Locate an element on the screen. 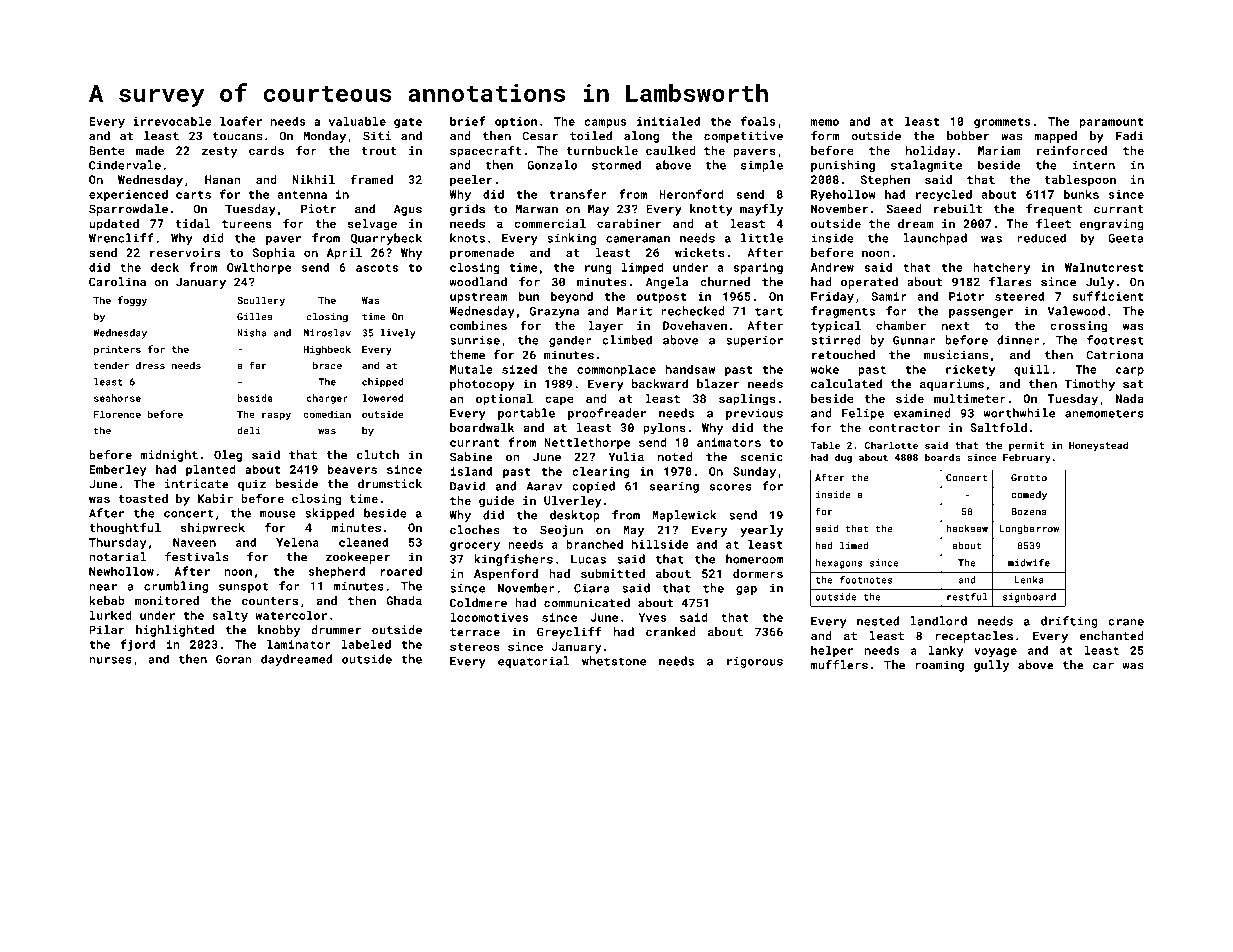  paramount is located at coordinates (1112, 123).
